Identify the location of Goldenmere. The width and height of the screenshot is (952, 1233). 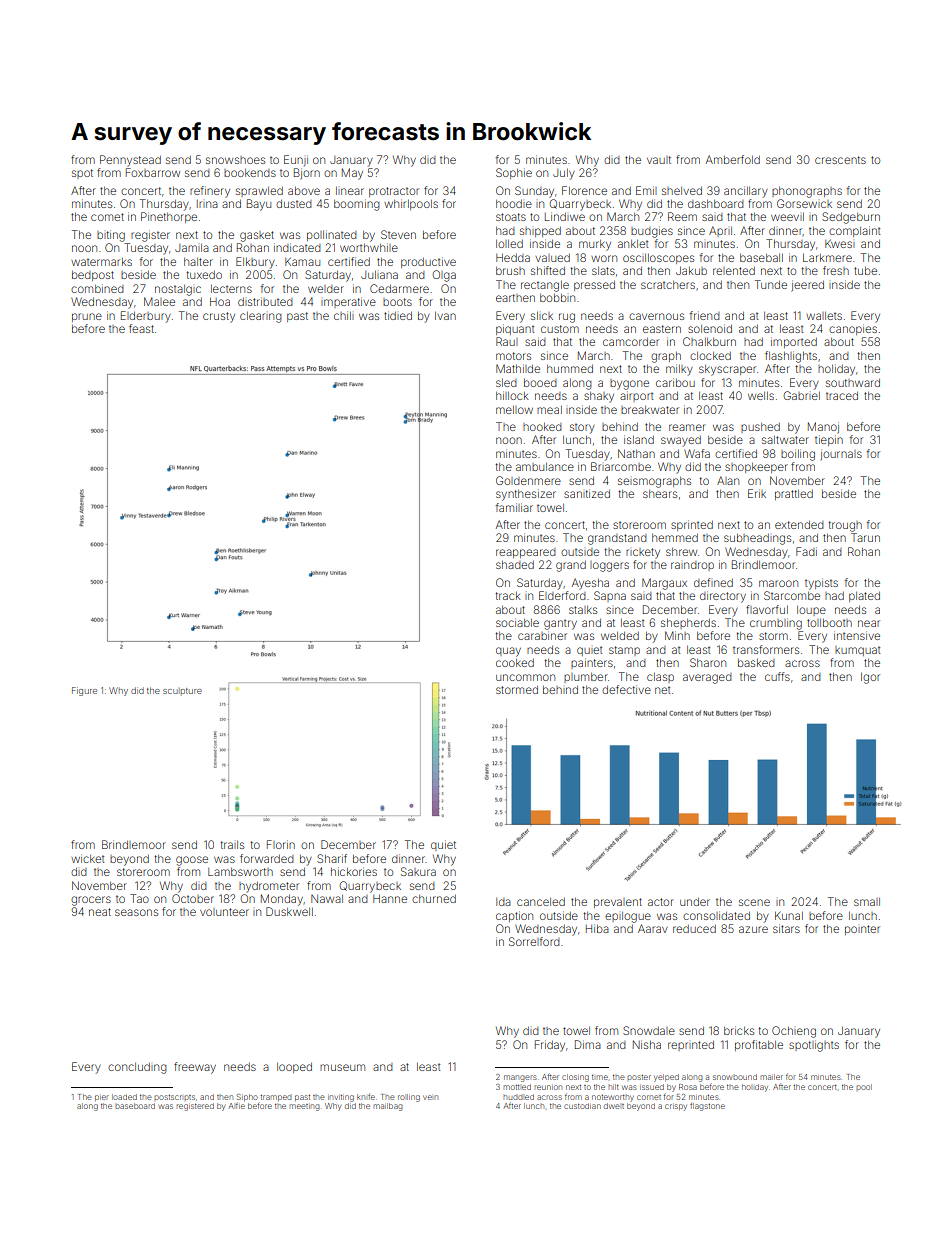
(528, 480).
